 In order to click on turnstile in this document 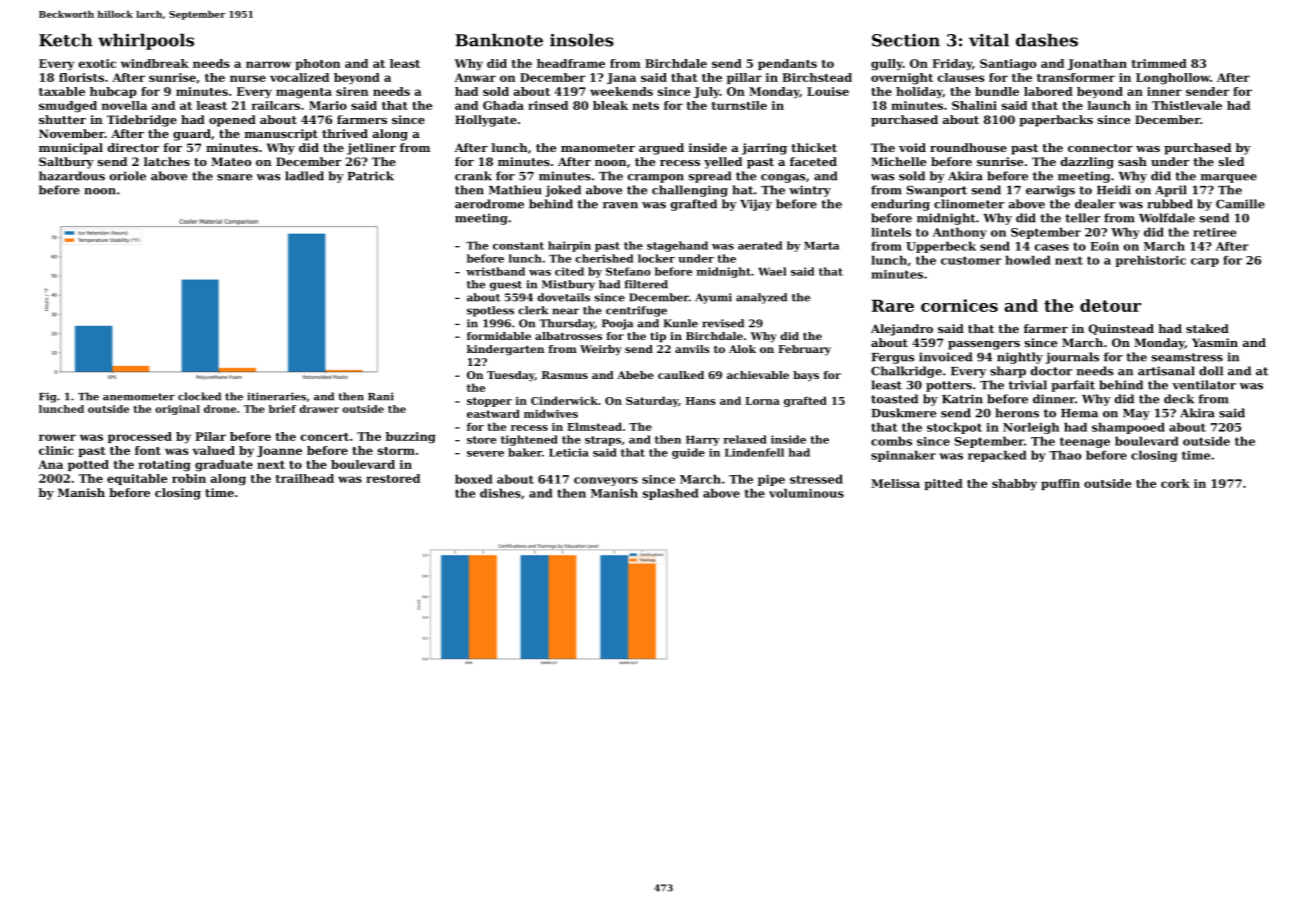, I will do `click(739, 105)`.
